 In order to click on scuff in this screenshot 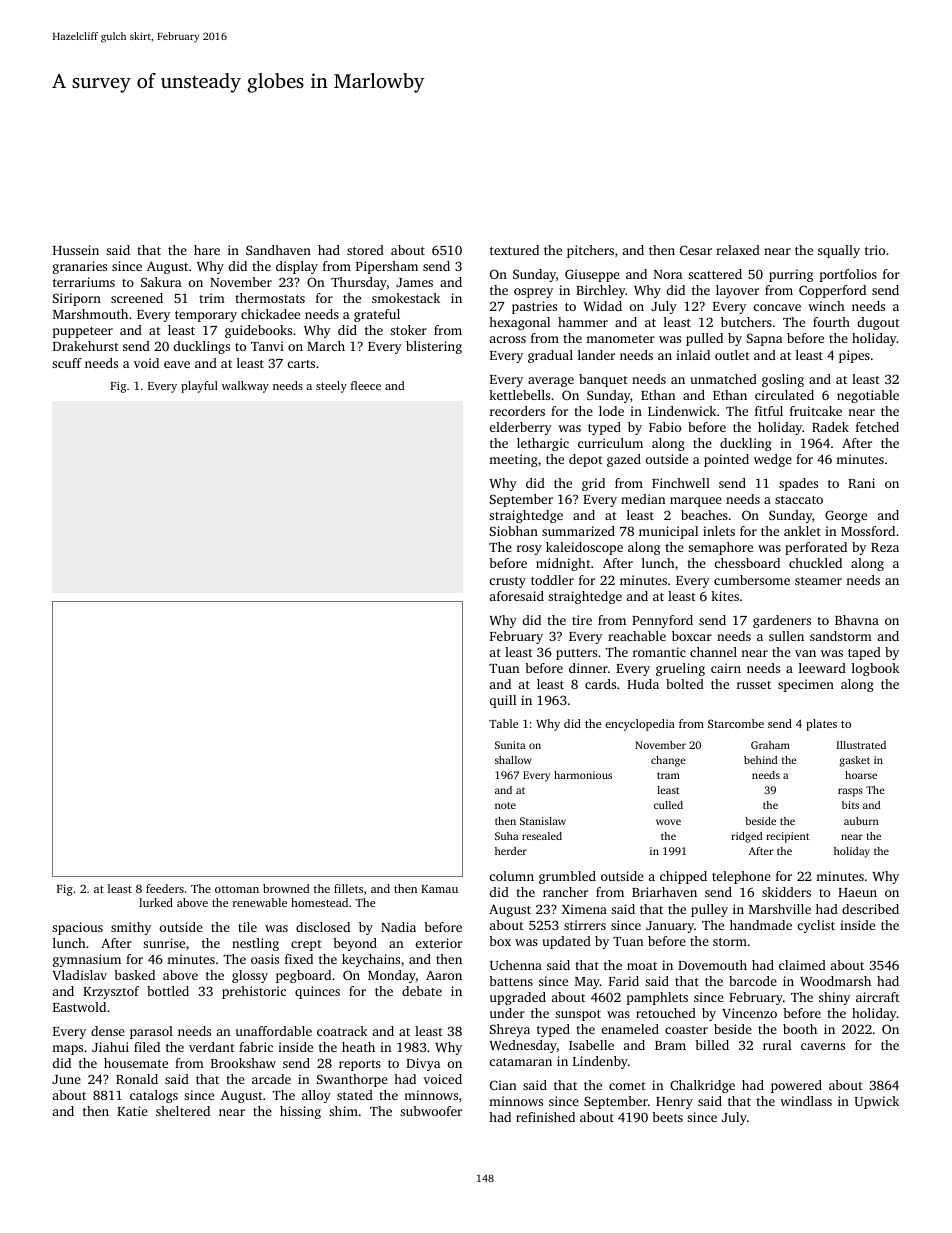, I will do `click(67, 363)`.
